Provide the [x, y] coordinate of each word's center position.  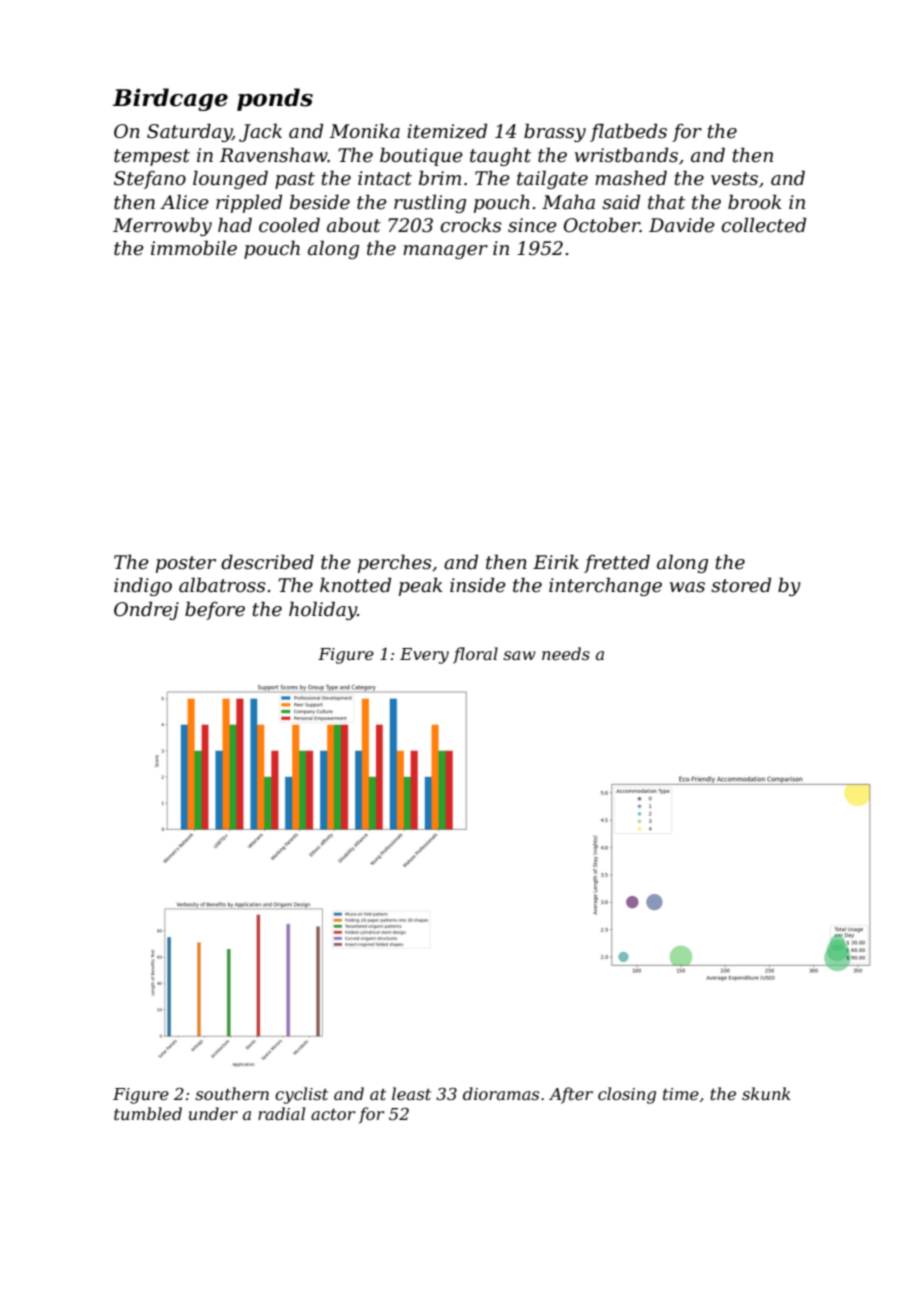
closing [627, 1095]
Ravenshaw [273, 155]
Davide [682, 225]
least [411, 1093]
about [354, 225]
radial [281, 1113]
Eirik [556, 561]
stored [741, 585]
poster [186, 564]
